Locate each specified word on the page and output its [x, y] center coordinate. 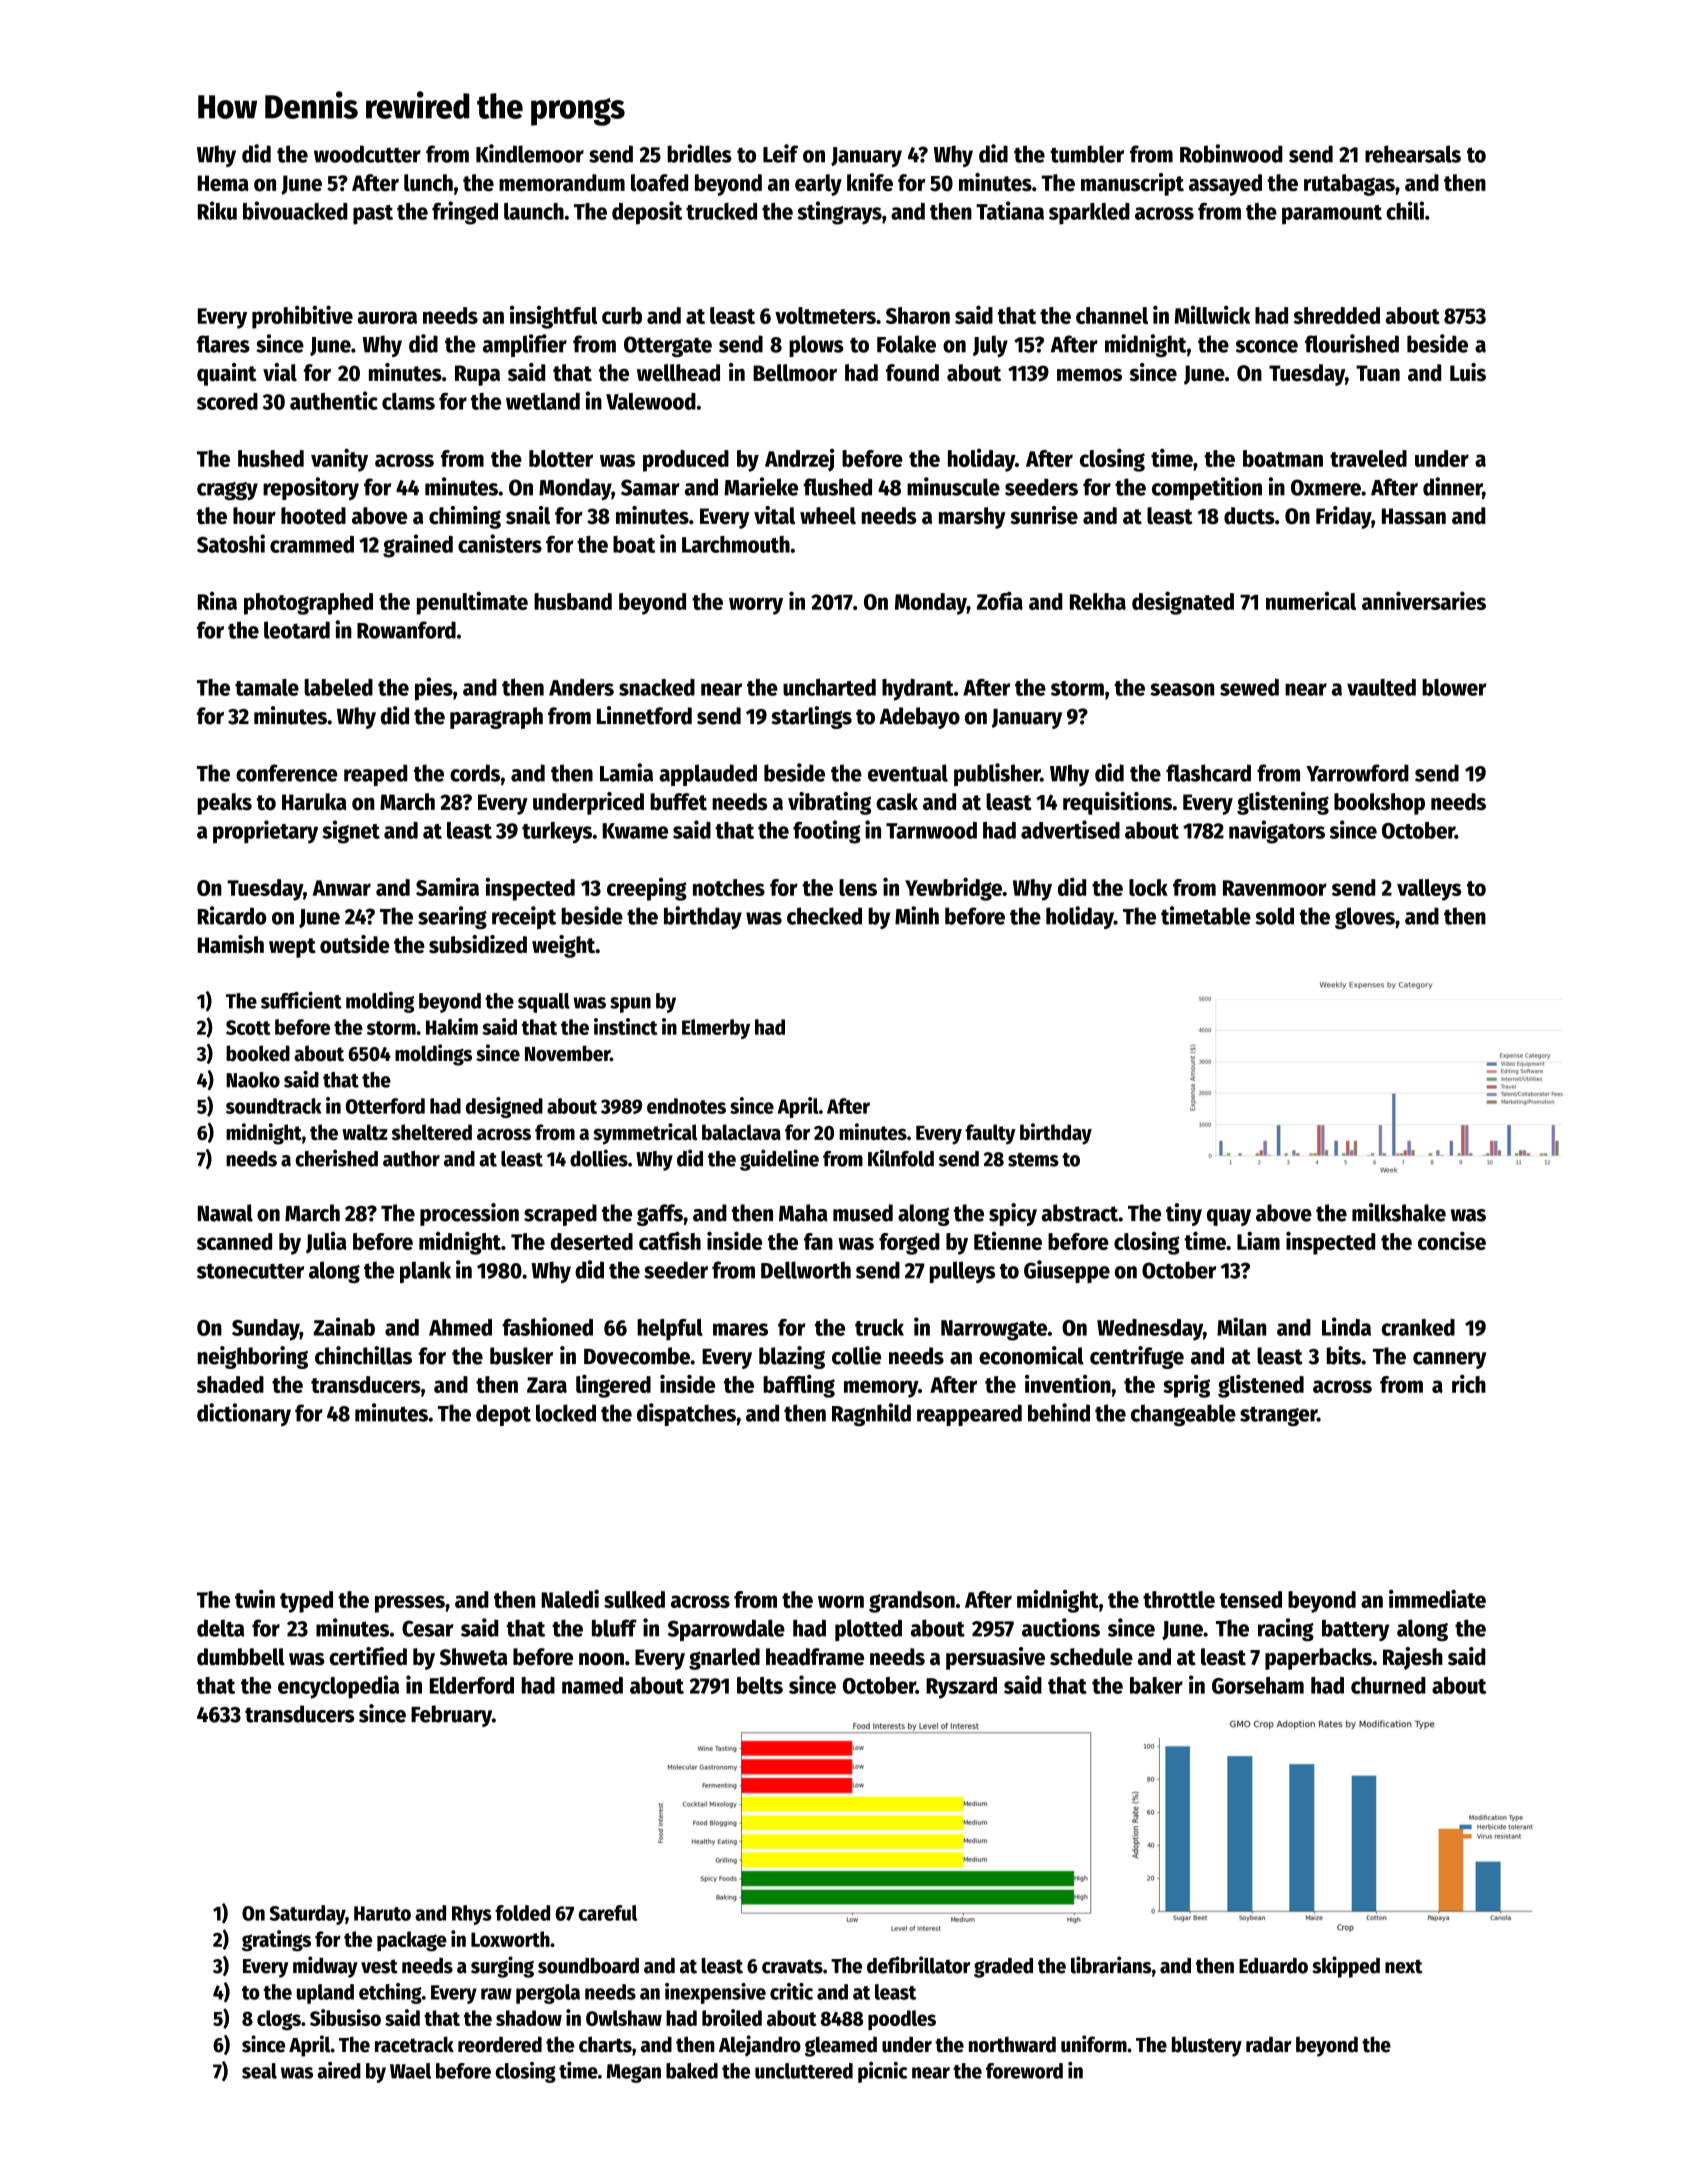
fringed [465, 213]
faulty [990, 1134]
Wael [410, 2071]
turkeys [557, 833]
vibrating [829, 803]
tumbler [1087, 154]
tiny [1184, 1214]
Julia [326, 1243]
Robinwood [1231, 153]
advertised [1070, 829]
